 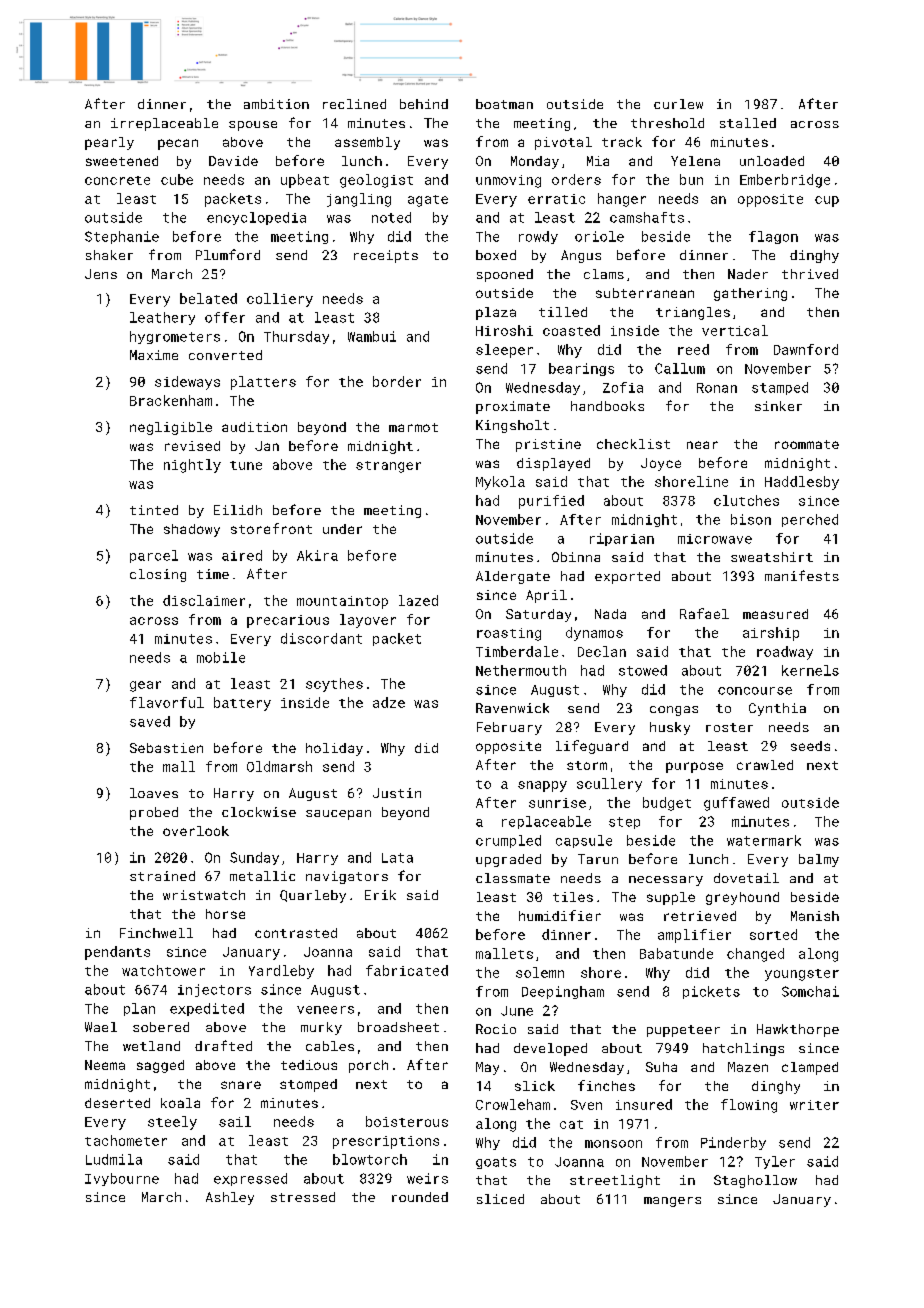 What do you see at coordinates (276, 104) in the document?
I see `ambition` at bounding box center [276, 104].
